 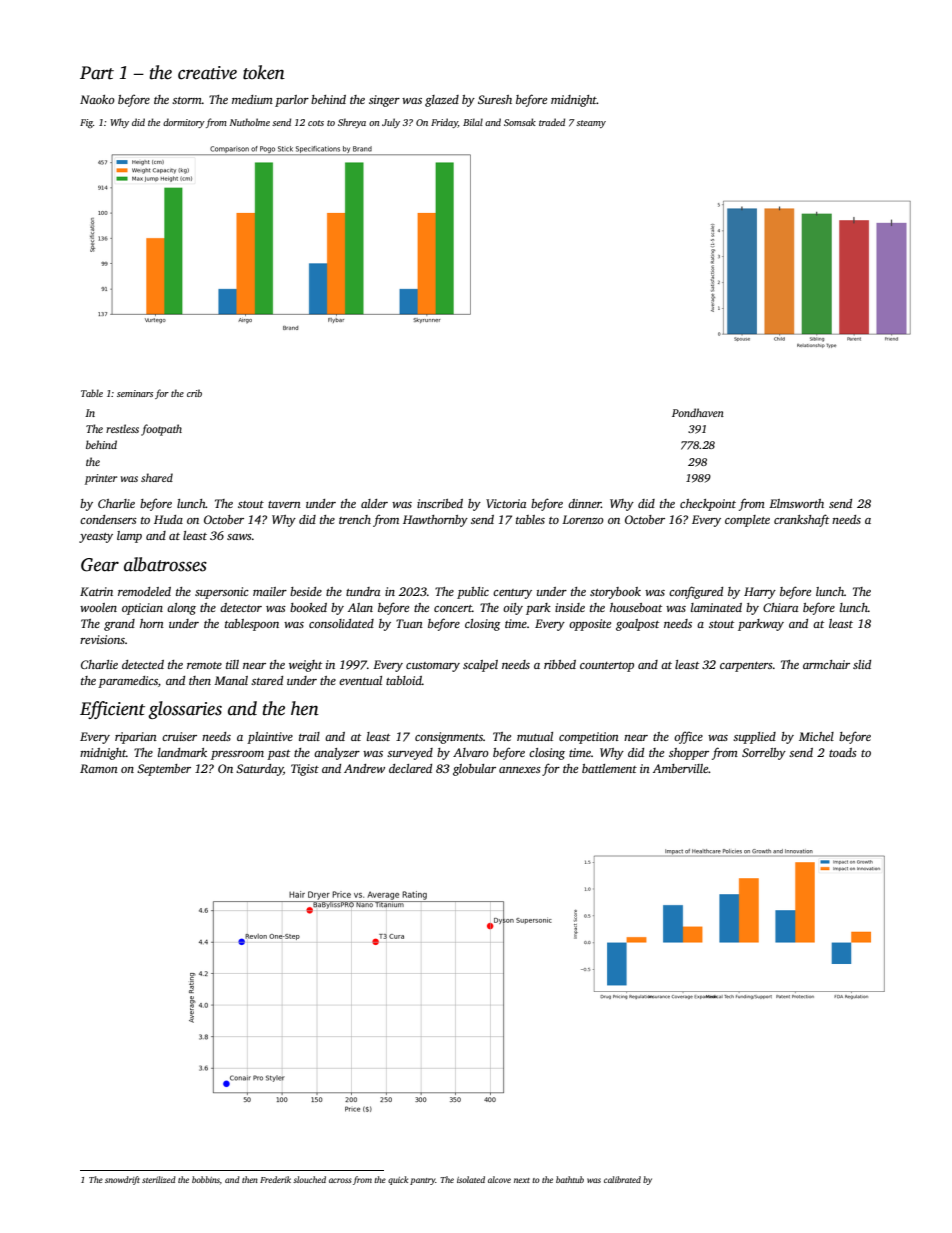 I want to click on footpath, so click(x=161, y=430).
